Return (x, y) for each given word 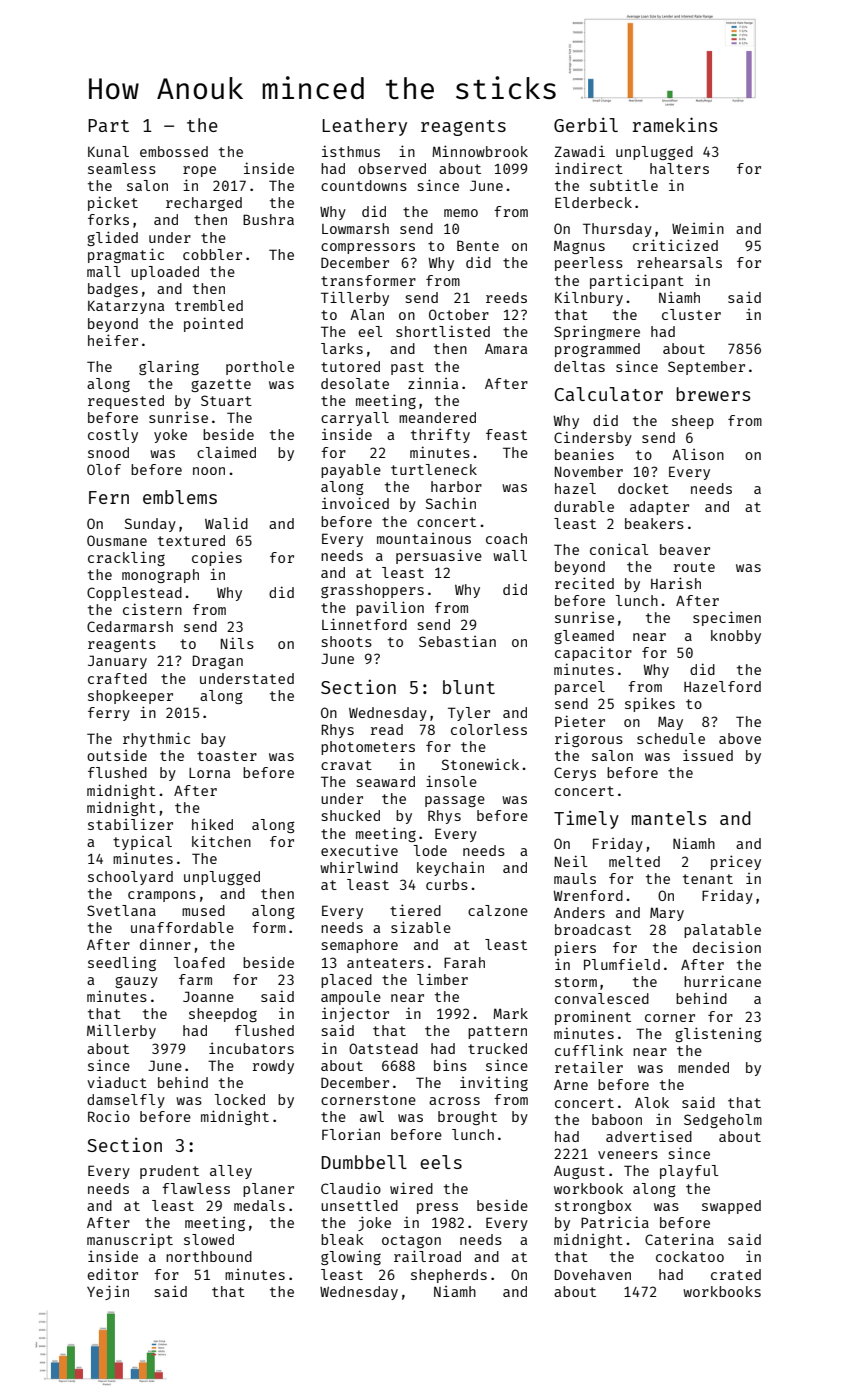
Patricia (615, 1222)
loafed (199, 962)
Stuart (226, 400)
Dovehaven (593, 1274)
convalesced (602, 998)
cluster (691, 314)
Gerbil (586, 124)
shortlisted (443, 331)
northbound (209, 1256)
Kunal (108, 151)
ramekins (675, 124)
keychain (450, 868)
